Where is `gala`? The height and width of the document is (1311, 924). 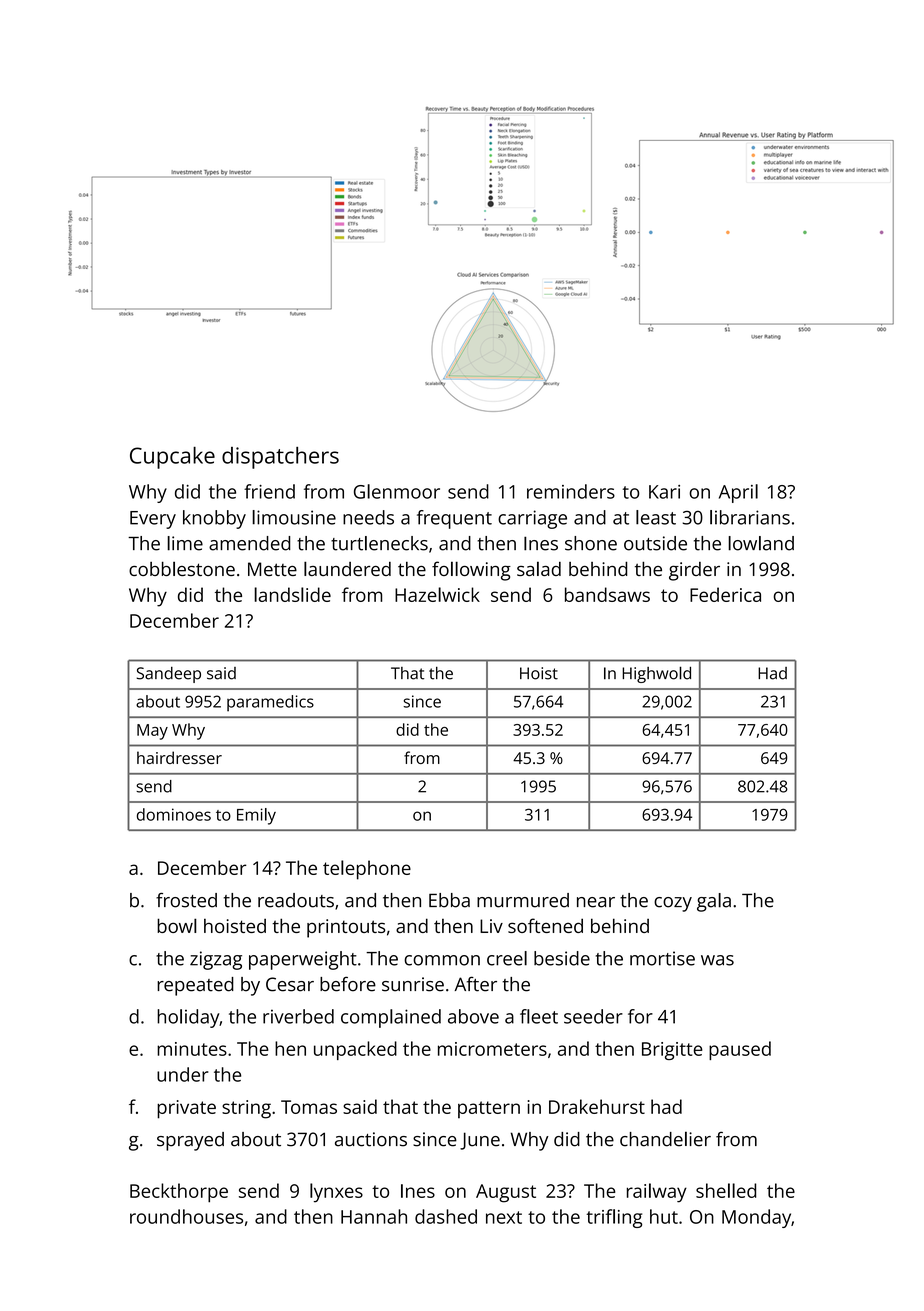 gala is located at coordinates (714, 902).
